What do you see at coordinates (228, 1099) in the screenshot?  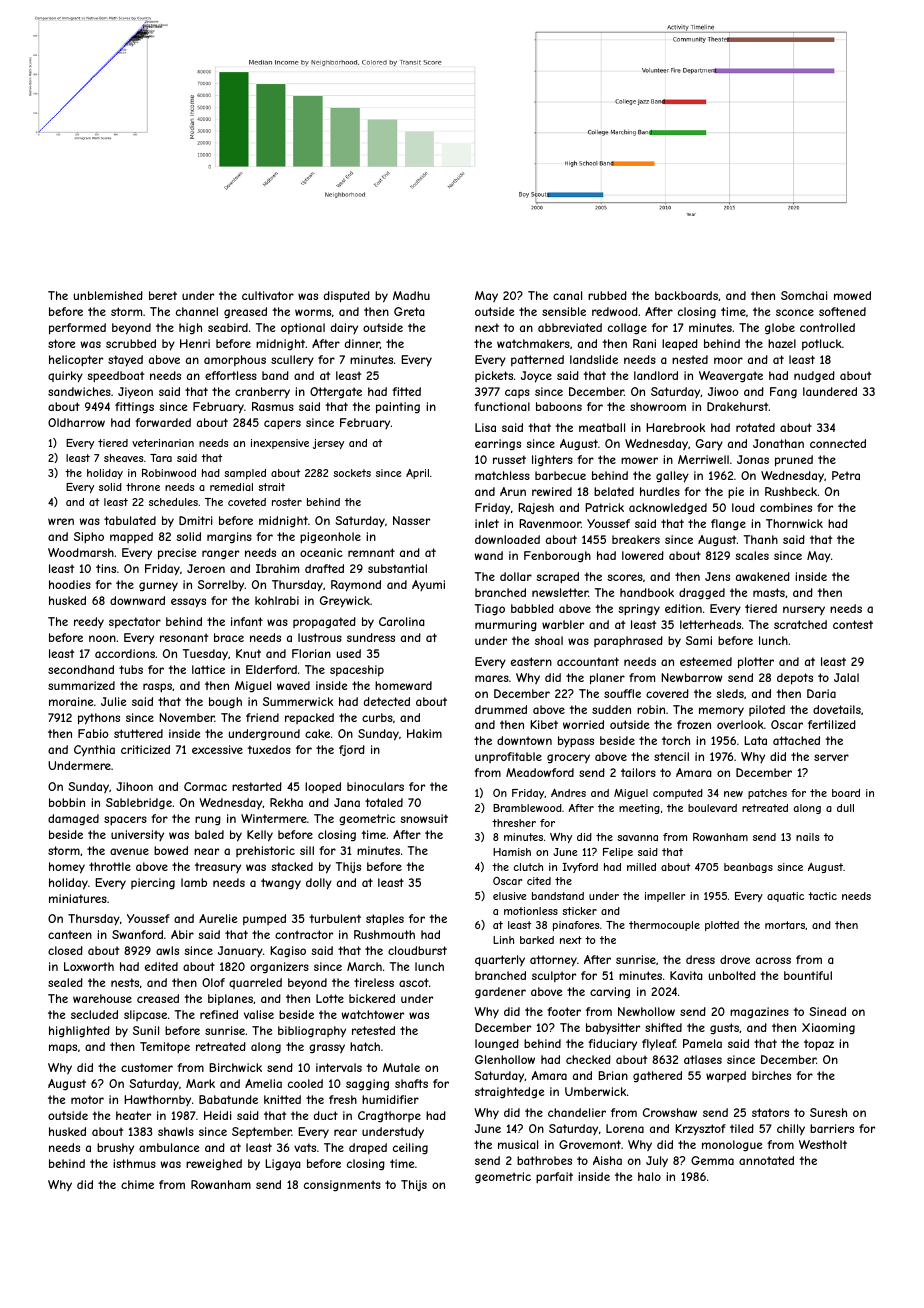 I see `Babatunde` at bounding box center [228, 1099].
